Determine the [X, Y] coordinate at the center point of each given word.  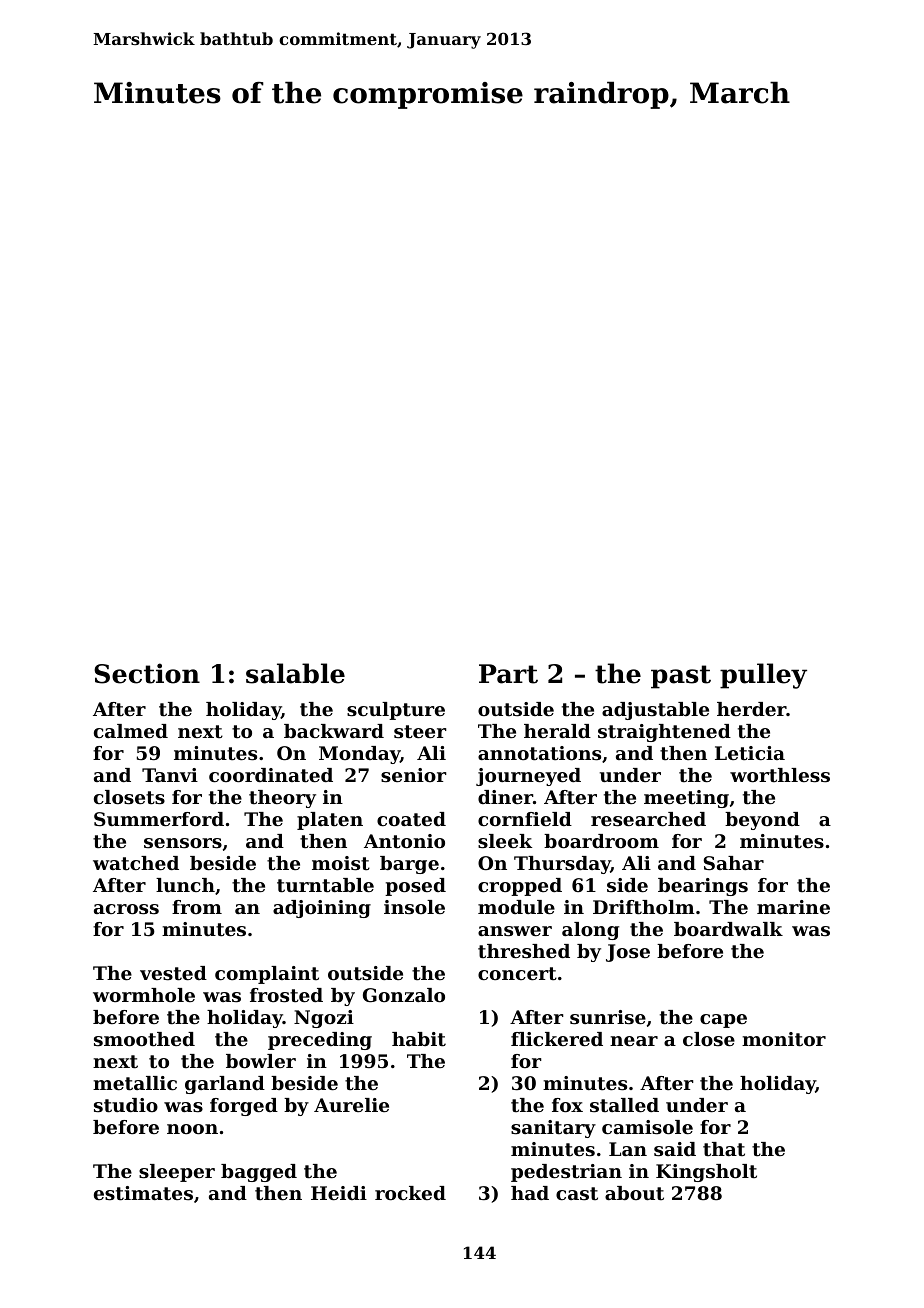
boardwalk [728, 929]
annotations [539, 753]
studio [126, 1105]
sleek [505, 841]
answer [515, 931]
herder [751, 709]
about [634, 1193]
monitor [784, 1039]
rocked [410, 1193]
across [126, 909]
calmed [131, 731]
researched [648, 819]
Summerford [159, 819]
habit [419, 1039]
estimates [143, 1193]
